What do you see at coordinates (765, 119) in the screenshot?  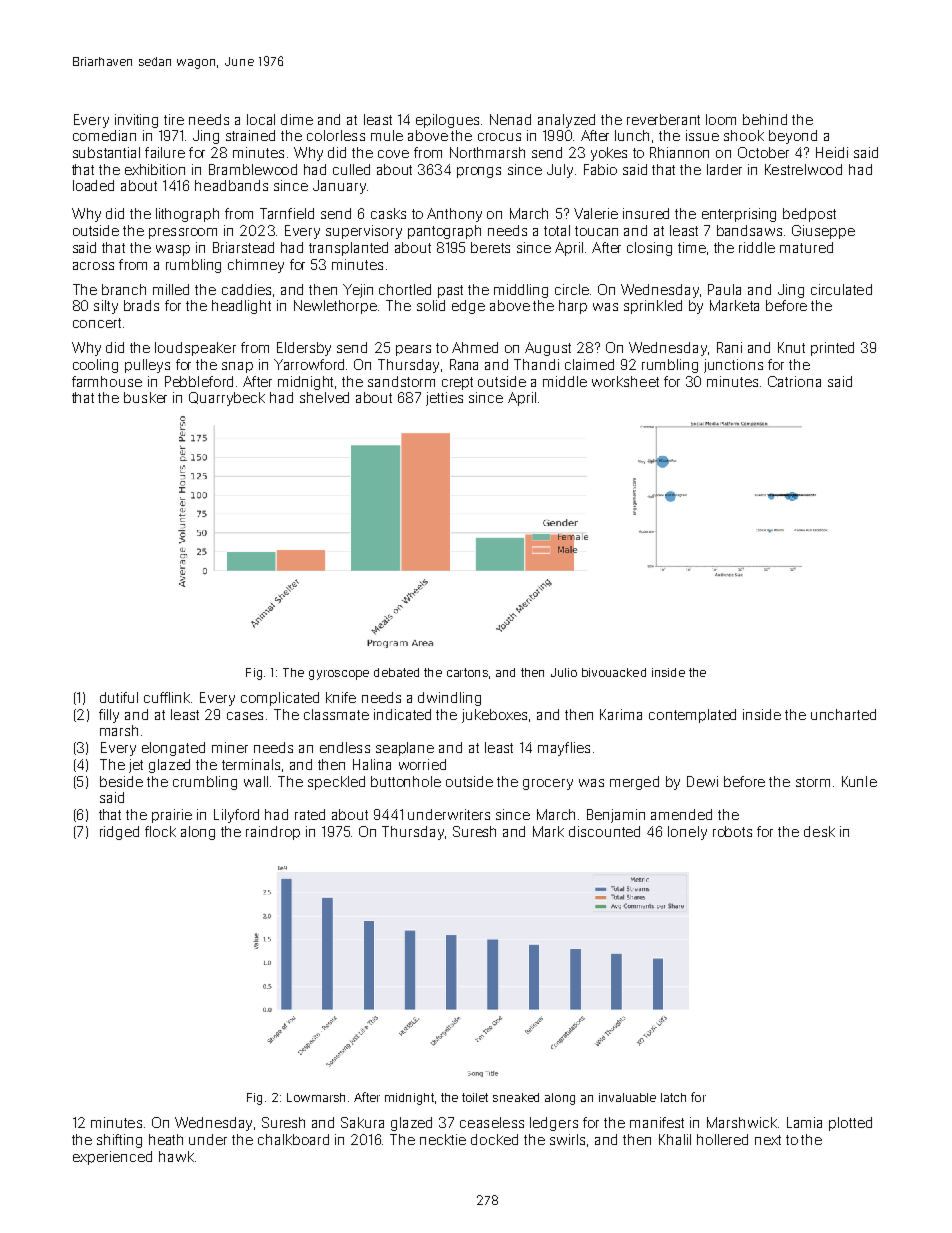 I see `behind` at bounding box center [765, 119].
